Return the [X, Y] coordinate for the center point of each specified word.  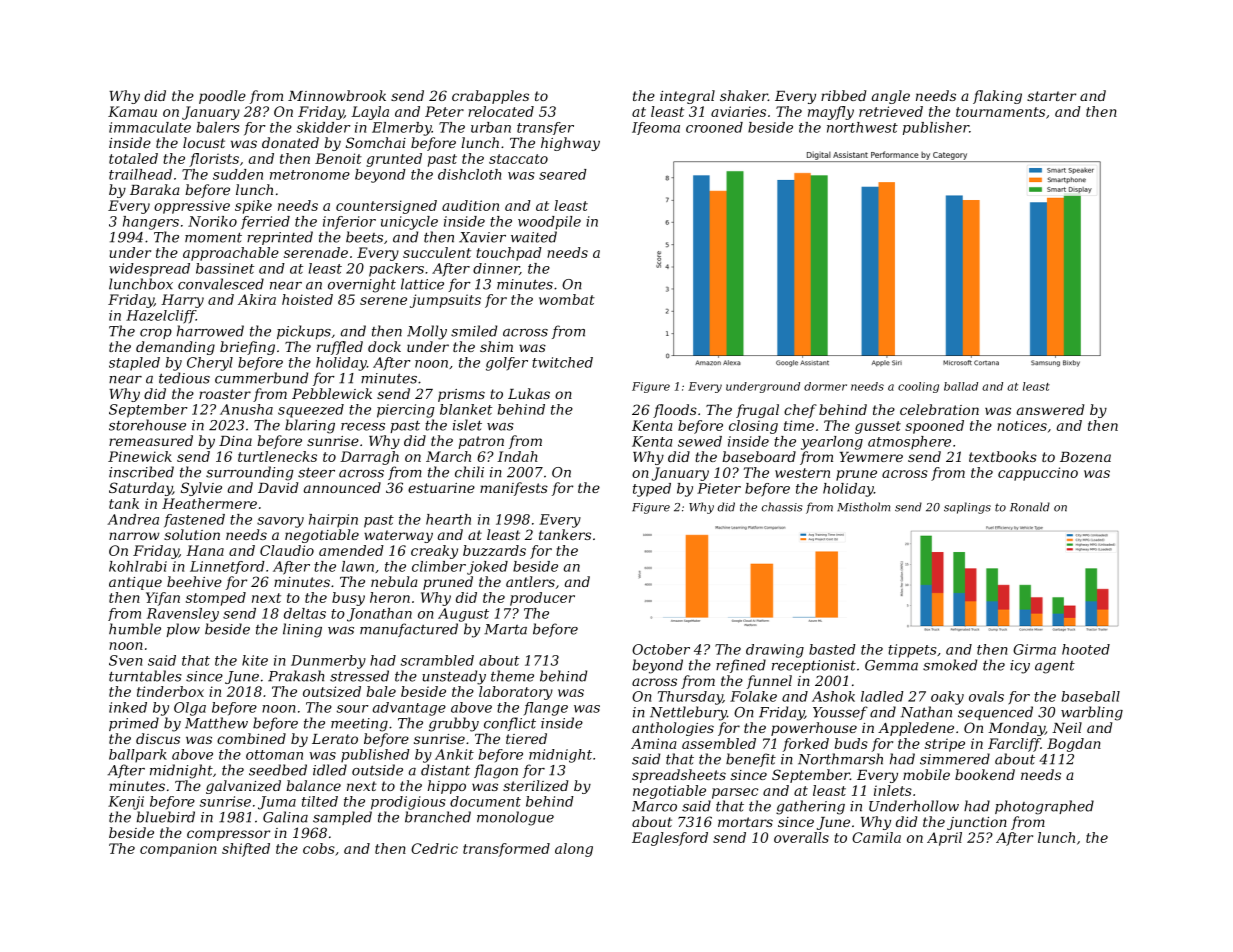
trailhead [140, 174]
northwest [862, 127]
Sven [126, 660]
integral [687, 97]
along [574, 850]
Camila [876, 837]
